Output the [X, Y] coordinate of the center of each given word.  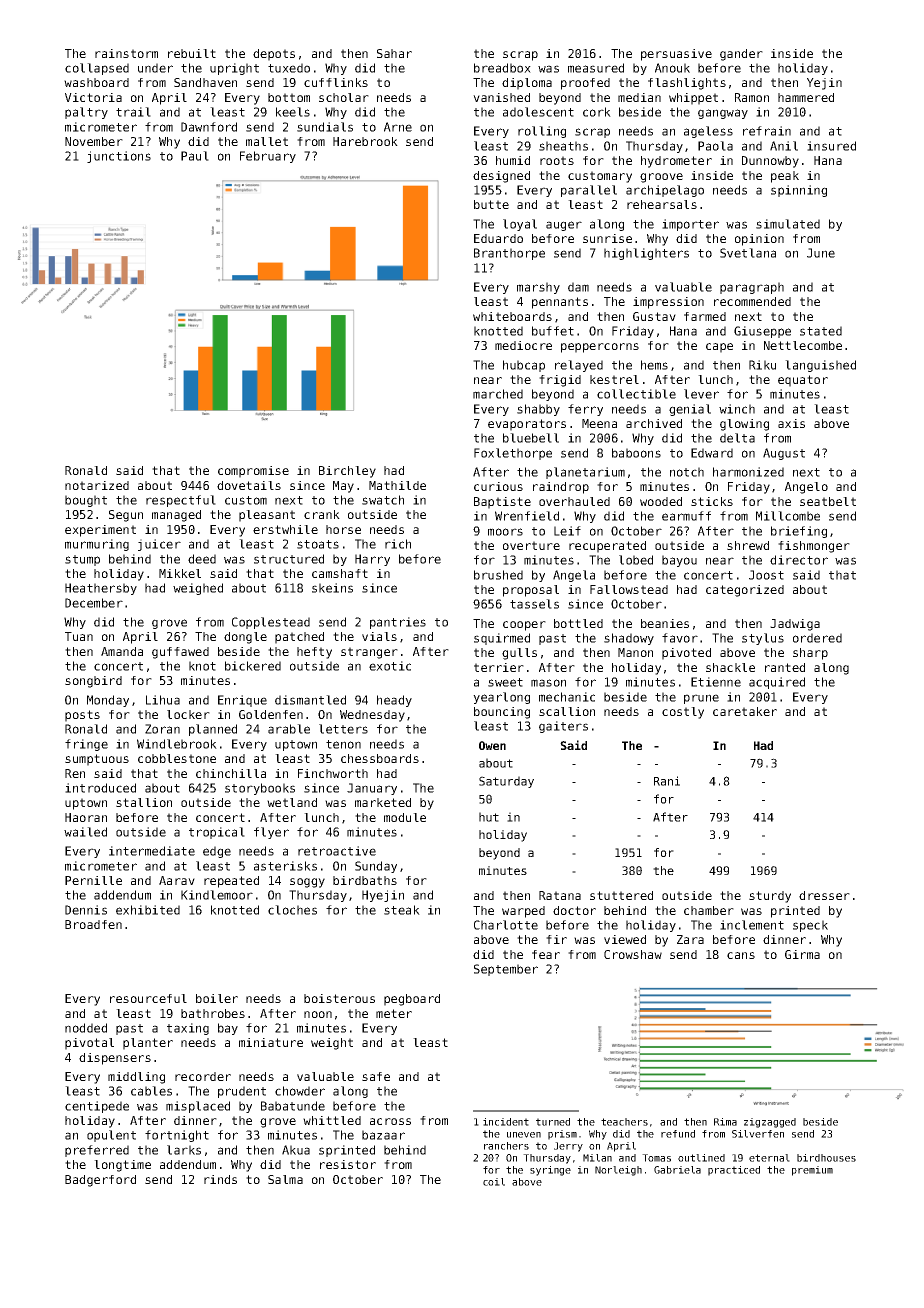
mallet [267, 141]
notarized [97, 485]
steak [402, 910]
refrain [767, 131]
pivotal [89, 1044]
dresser [824, 895]
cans [741, 955]
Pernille [93, 880]
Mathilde [397, 485]
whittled [332, 1120]
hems [654, 365]
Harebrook [365, 141]
